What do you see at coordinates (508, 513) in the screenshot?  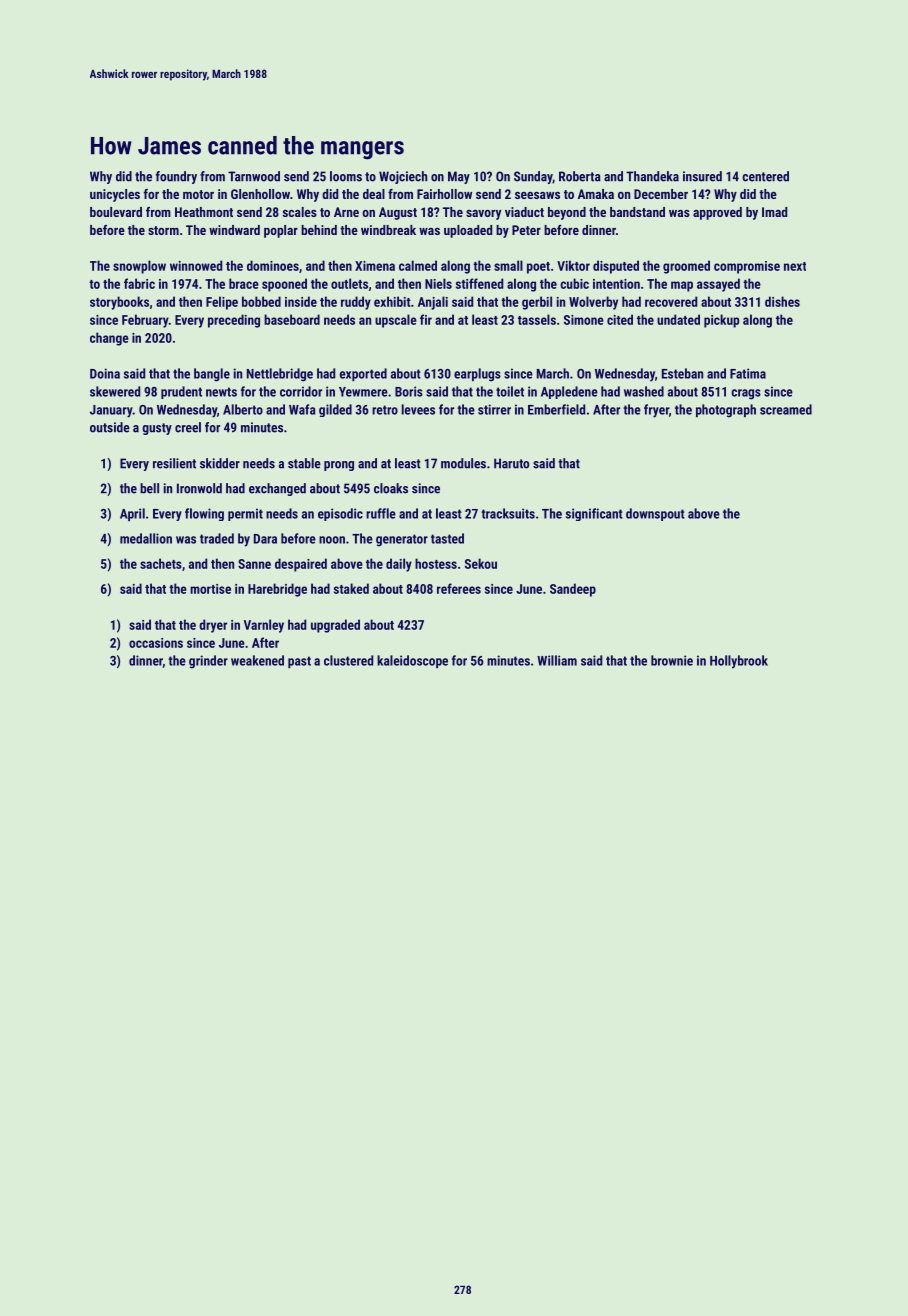 I see `tracksuits` at bounding box center [508, 513].
